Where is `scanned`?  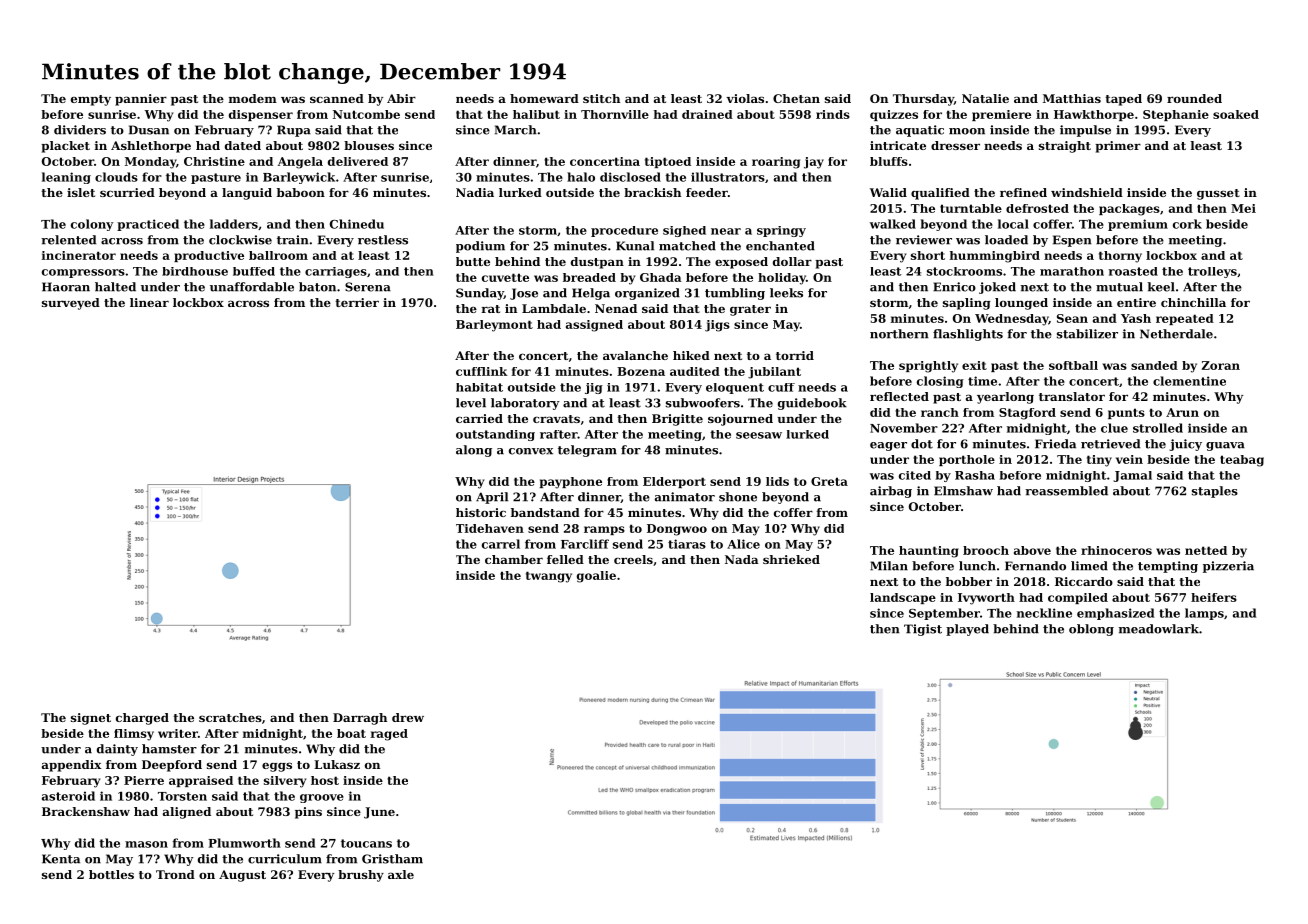 scanned is located at coordinates (337, 98).
